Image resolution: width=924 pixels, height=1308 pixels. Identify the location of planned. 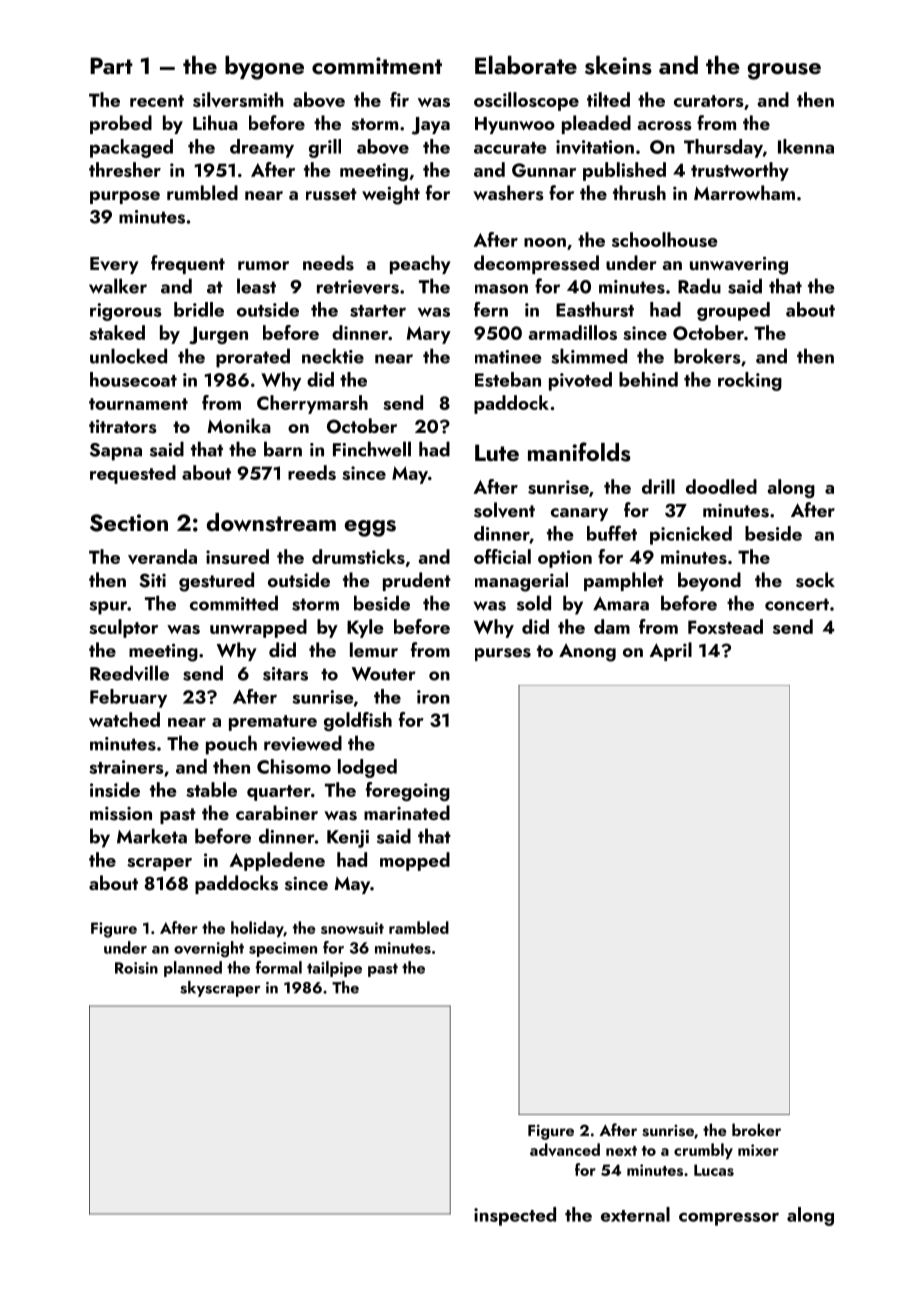
(193, 969).
